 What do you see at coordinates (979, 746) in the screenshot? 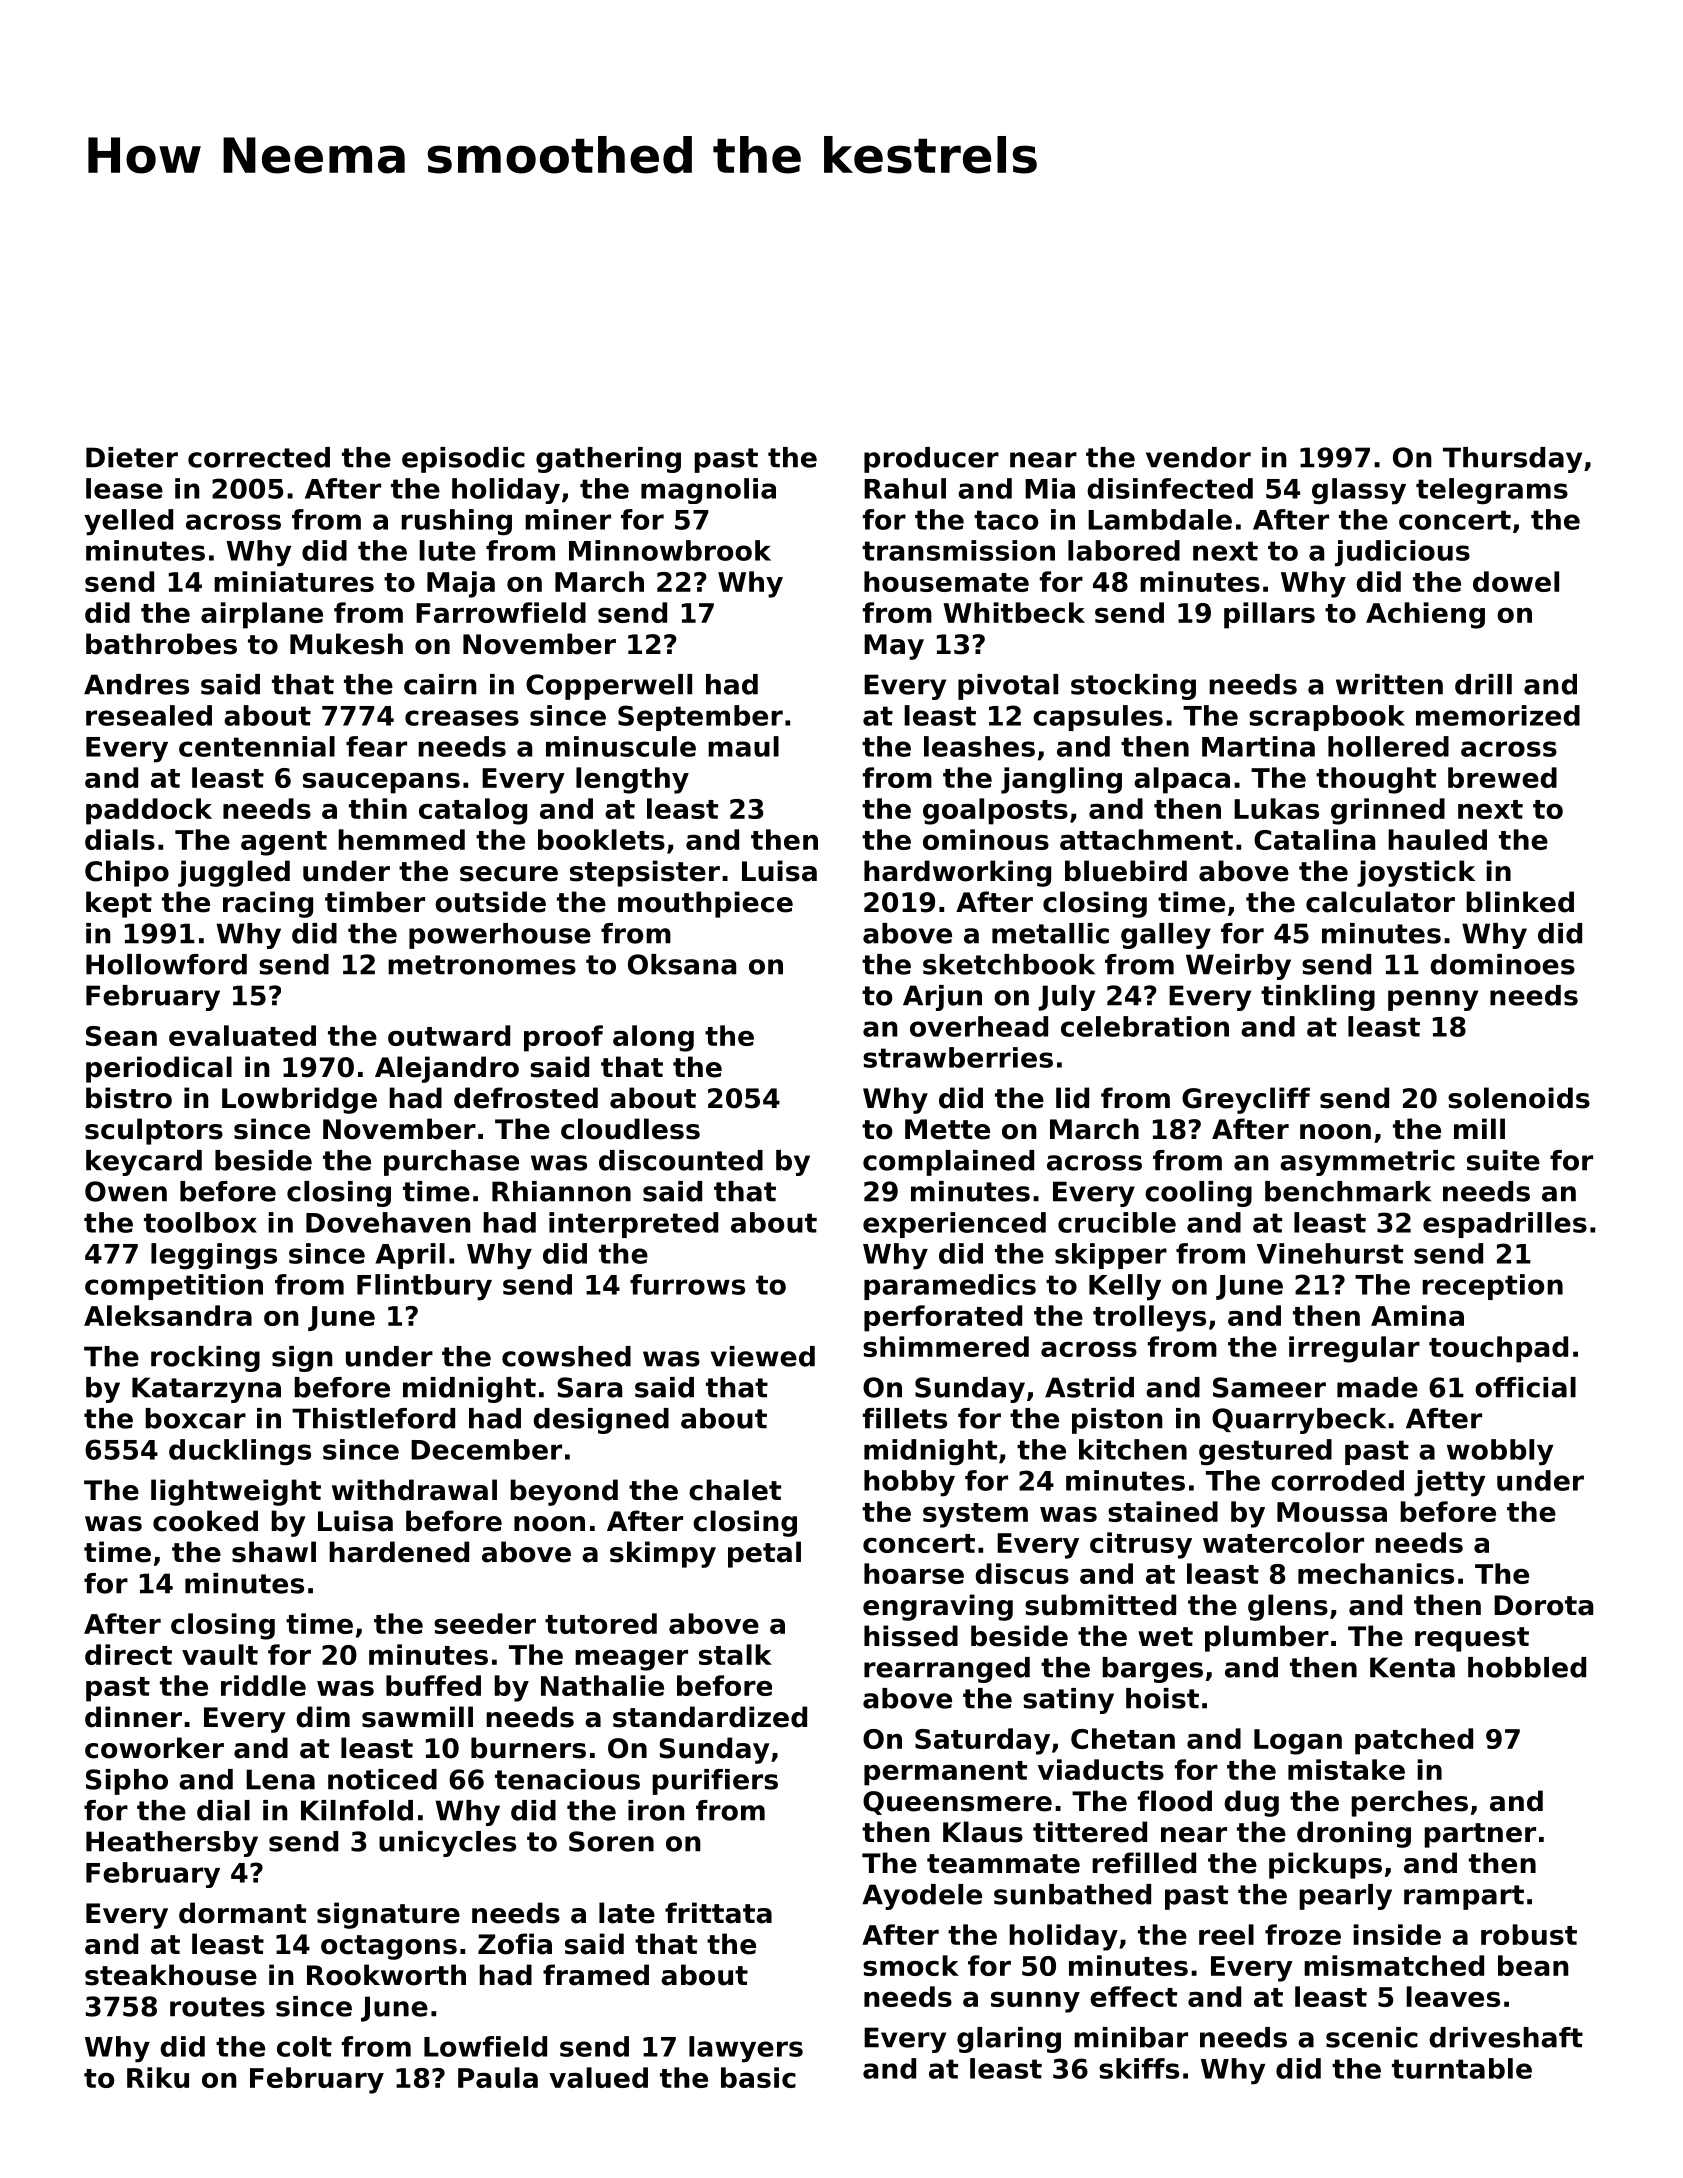
I see `leashes` at bounding box center [979, 746].
